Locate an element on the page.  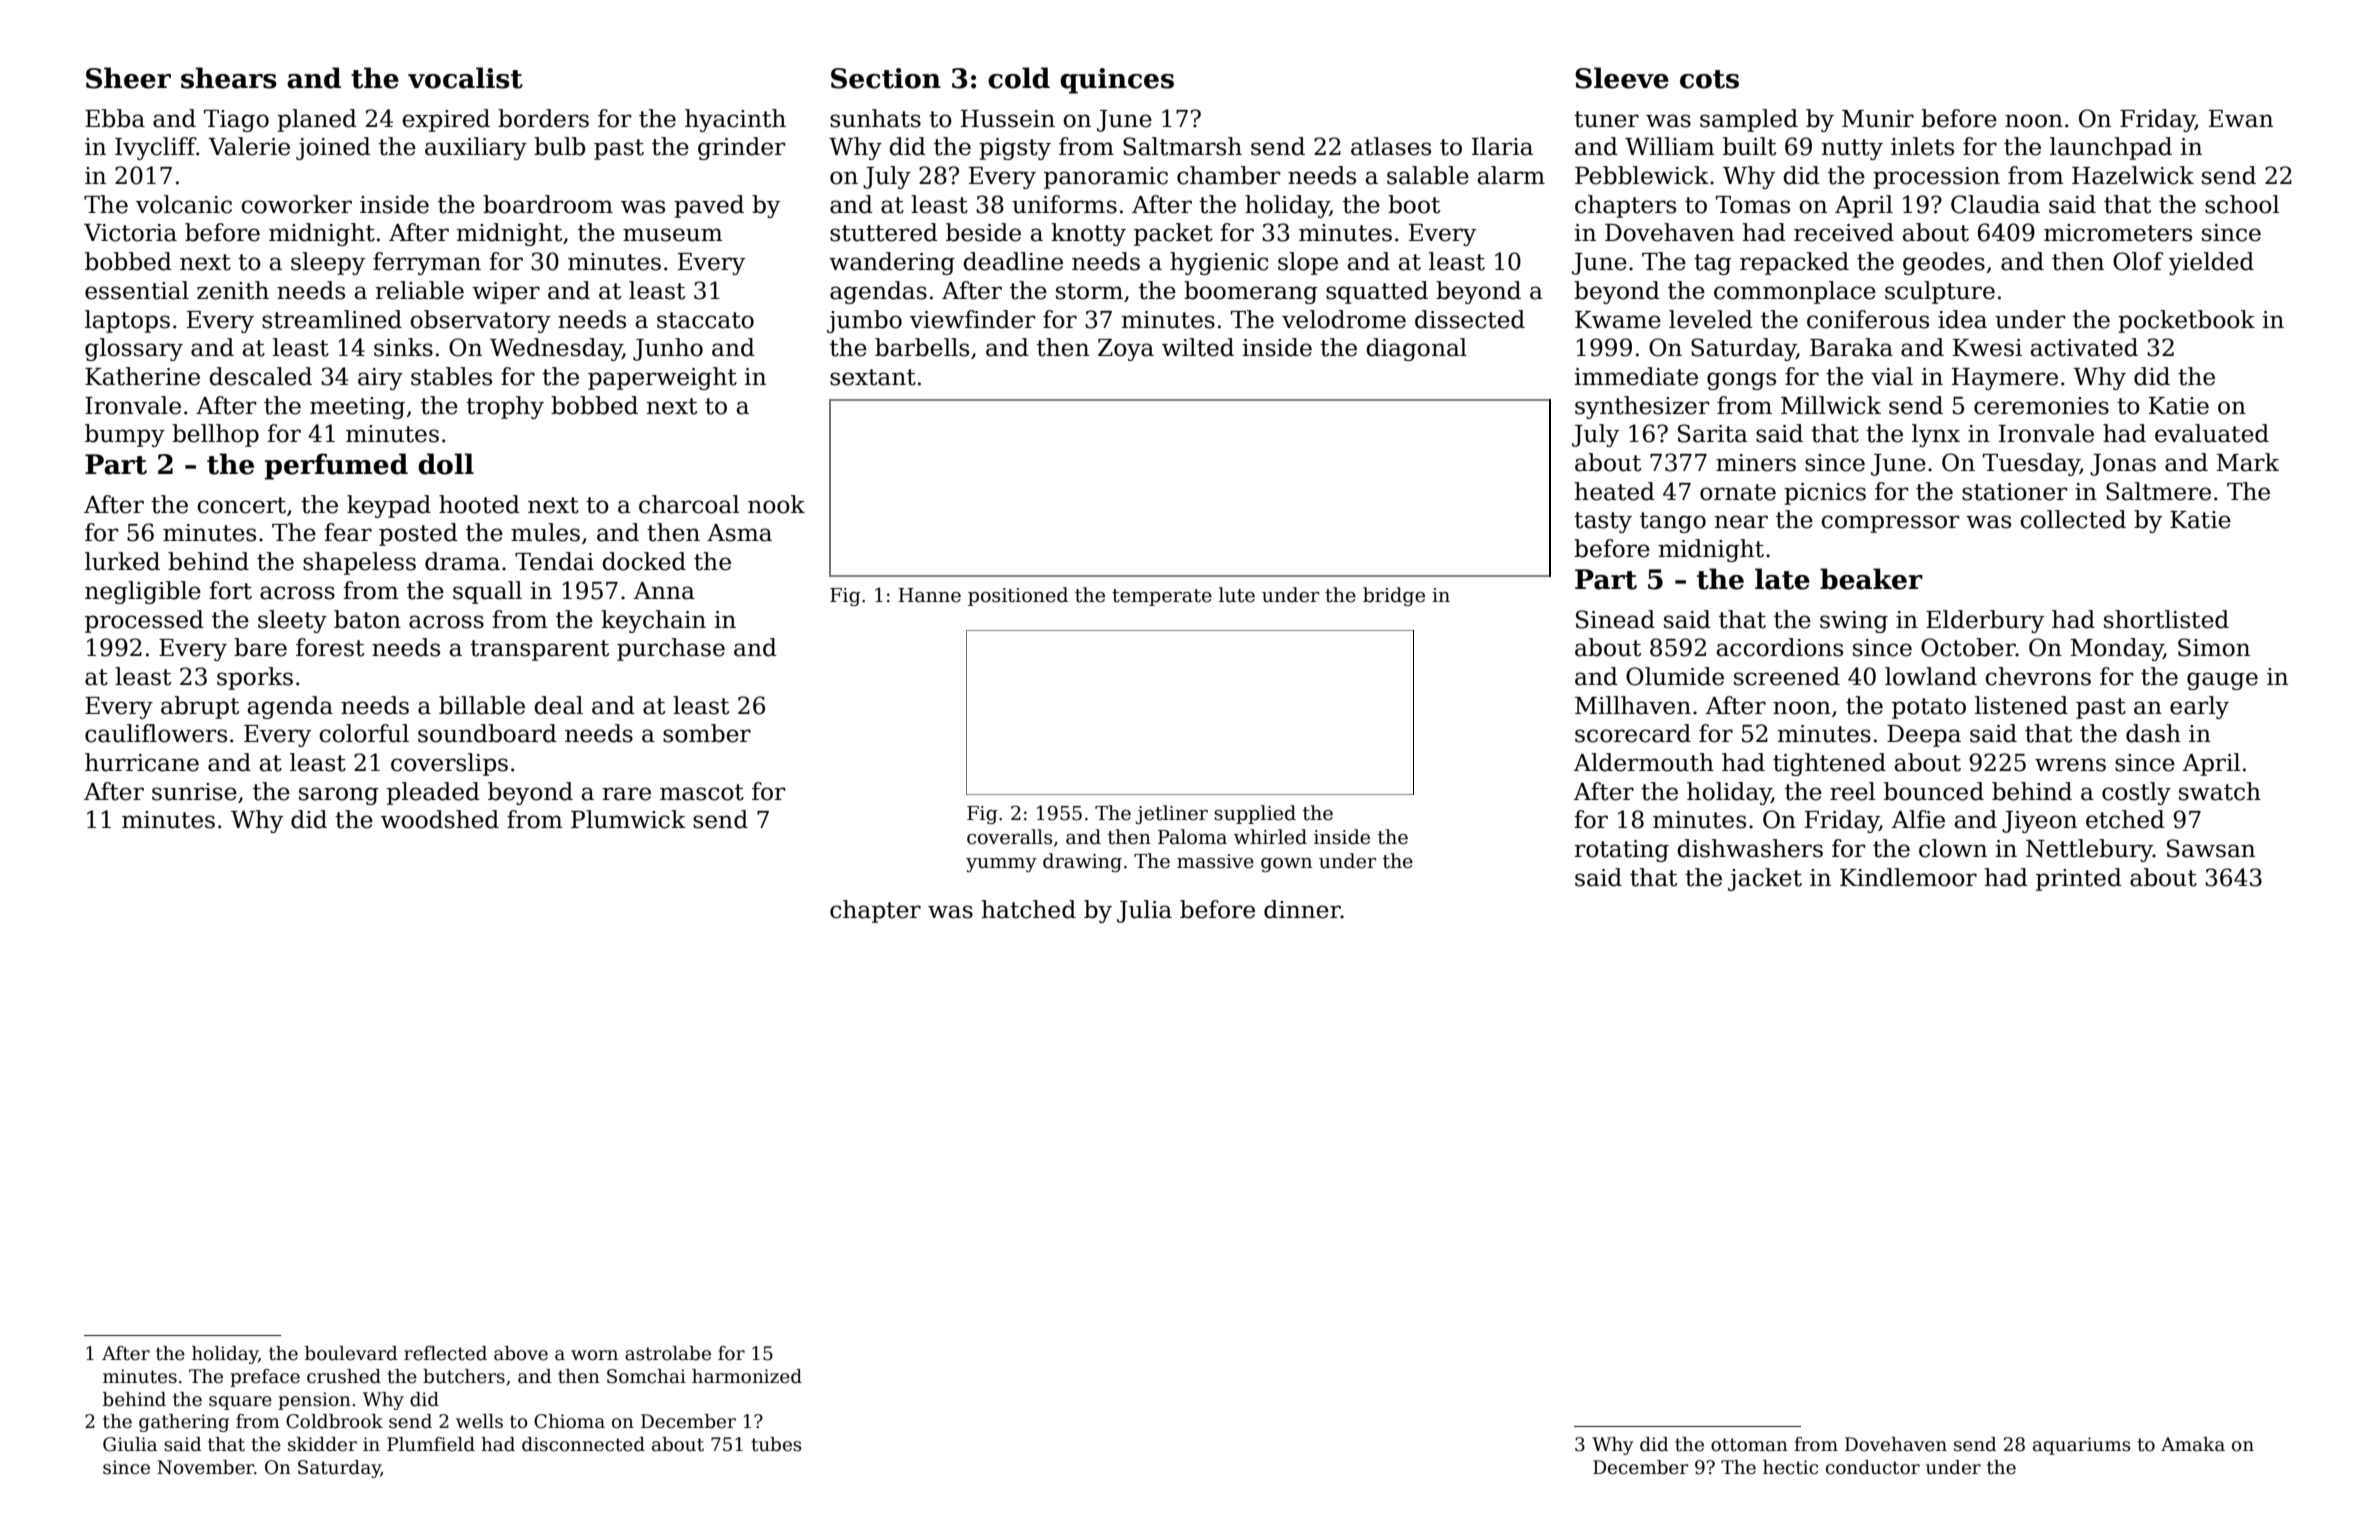
gown is located at coordinates (1286, 865).
